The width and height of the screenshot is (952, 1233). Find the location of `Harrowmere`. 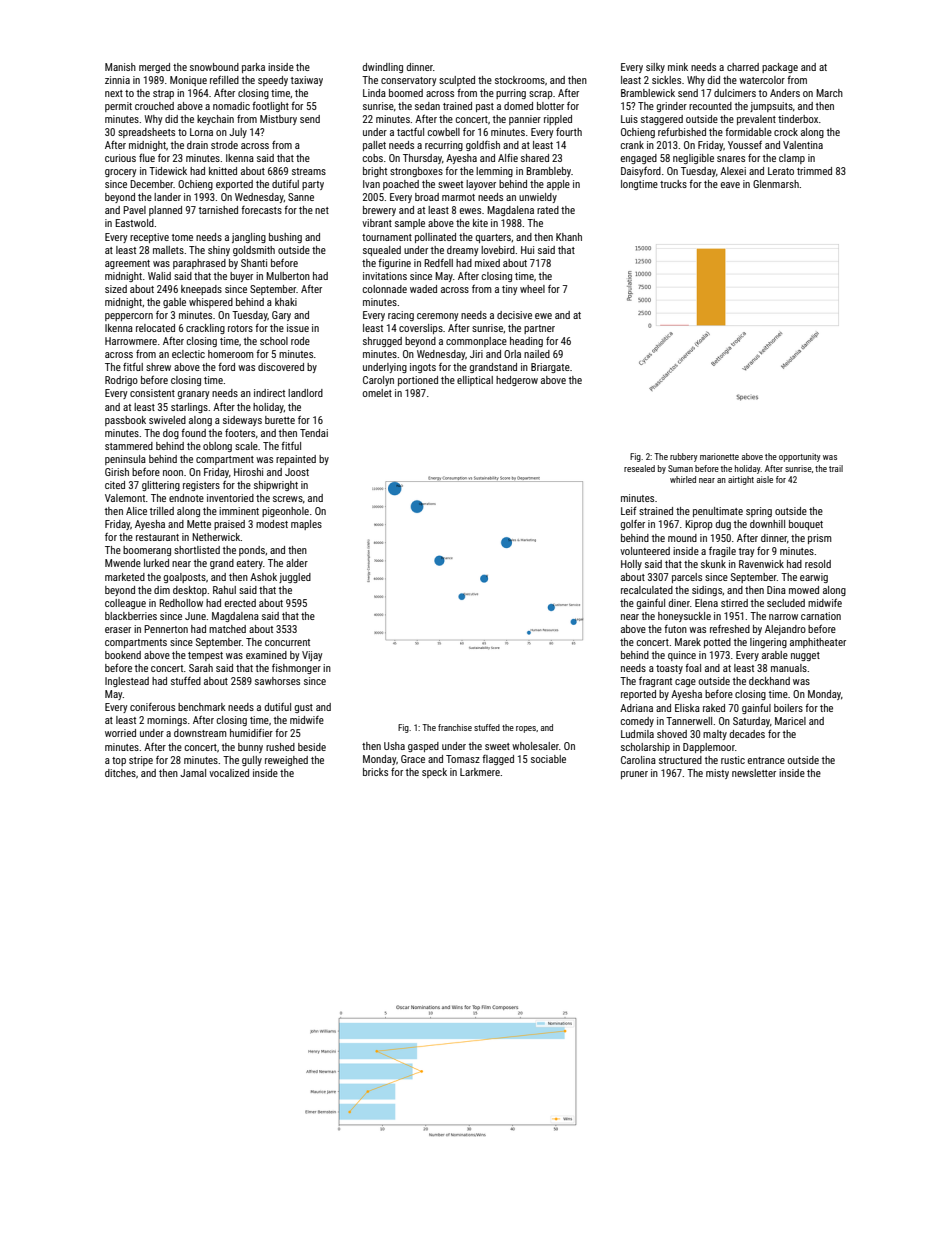

Harrowmere is located at coordinates (131, 341).
